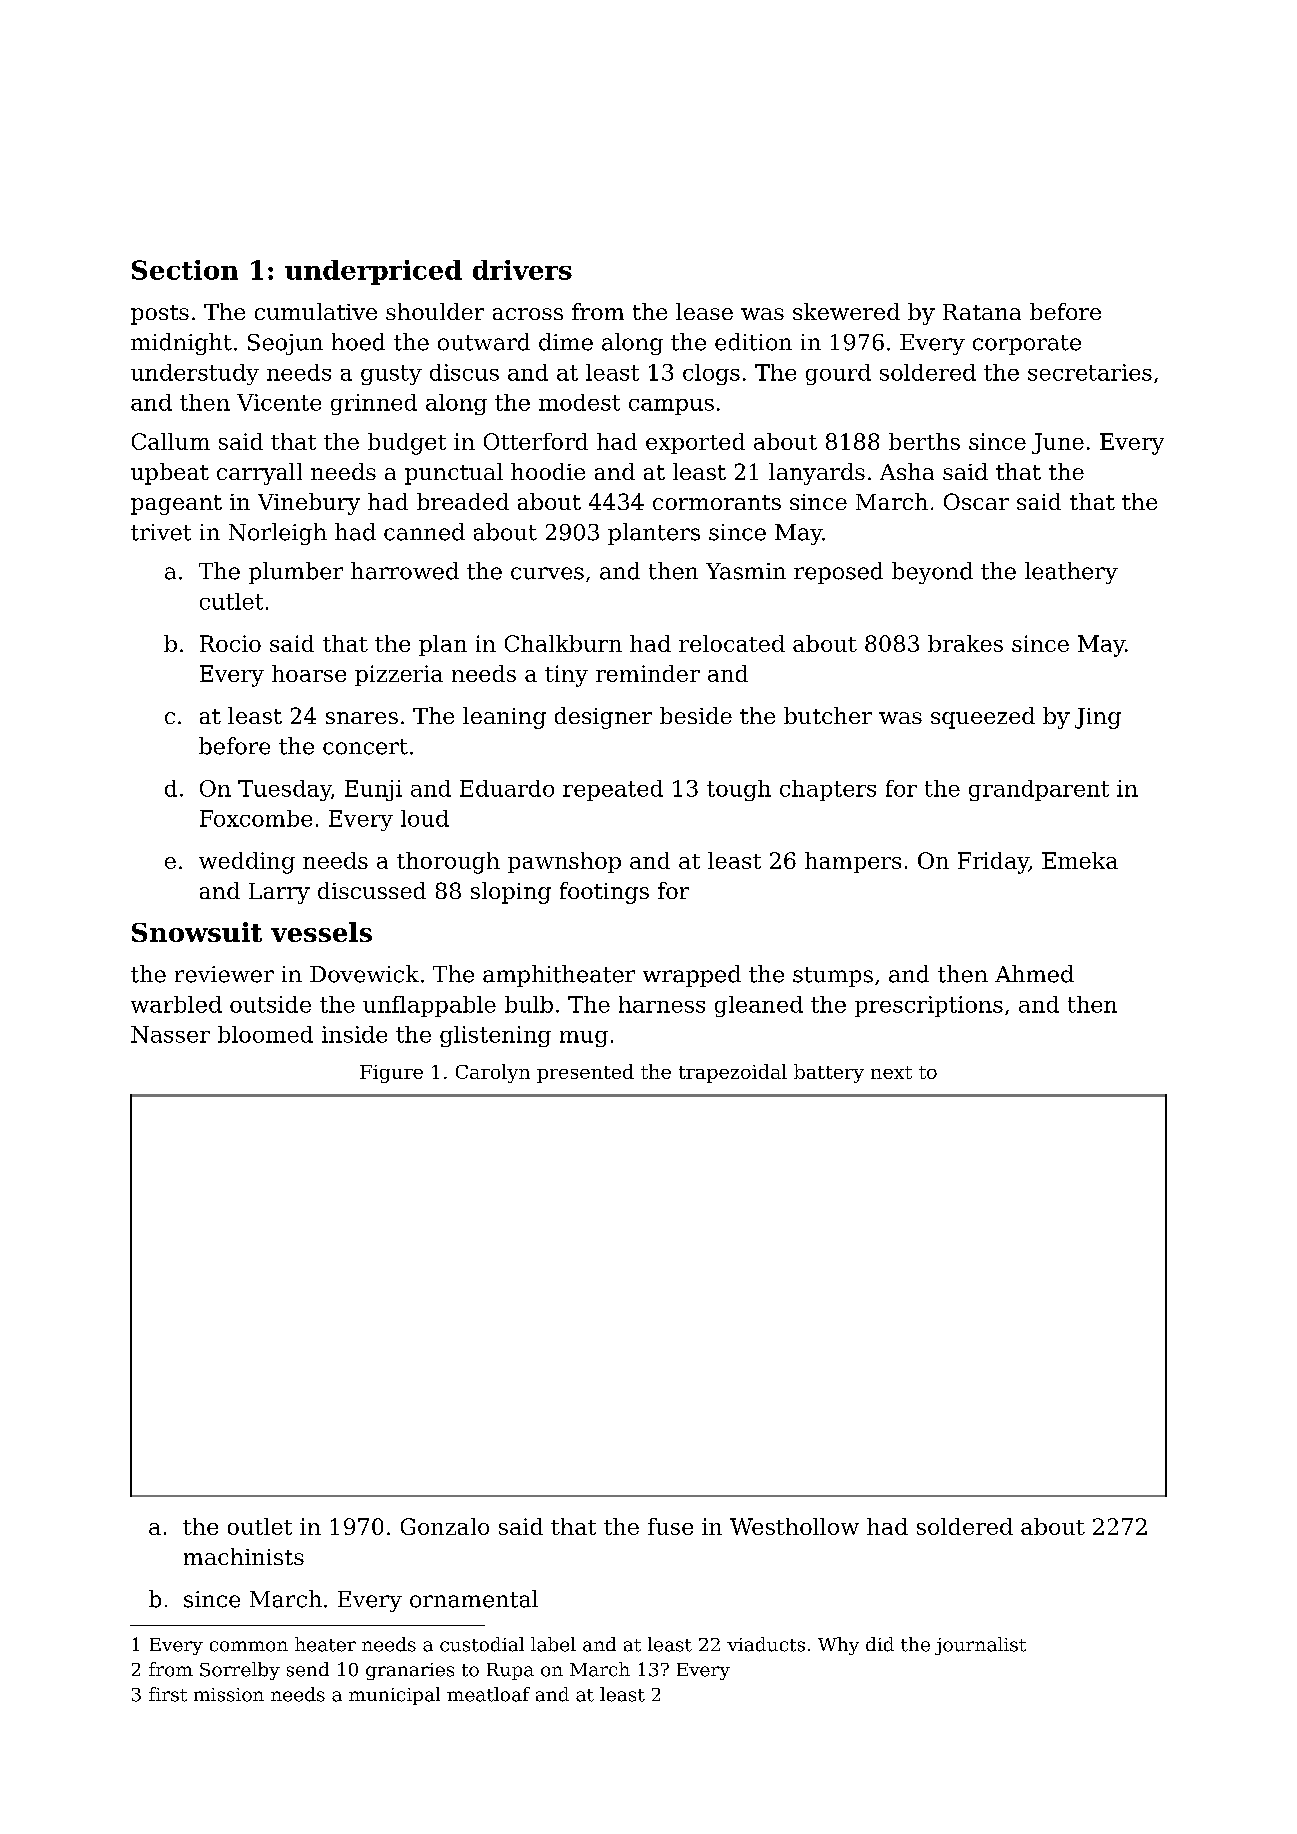 This screenshot has width=1297, height=1834. What do you see at coordinates (185, 270) in the screenshot?
I see `Section` at bounding box center [185, 270].
